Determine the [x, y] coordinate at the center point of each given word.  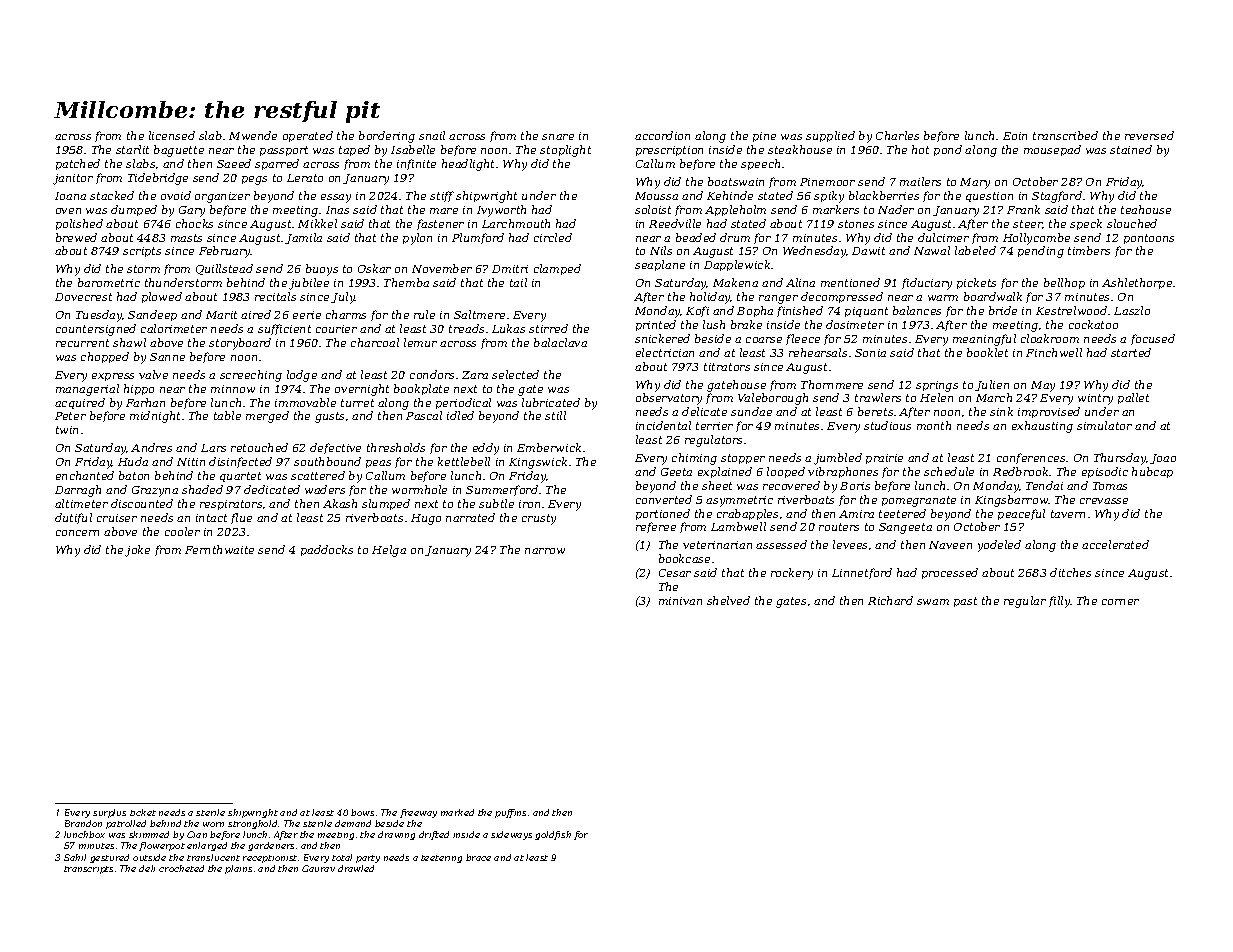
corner [1120, 602]
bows [362, 812]
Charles [897, 135]
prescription [669, 151]
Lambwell [738, 526]
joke [137, 551]
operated [308, 136]
